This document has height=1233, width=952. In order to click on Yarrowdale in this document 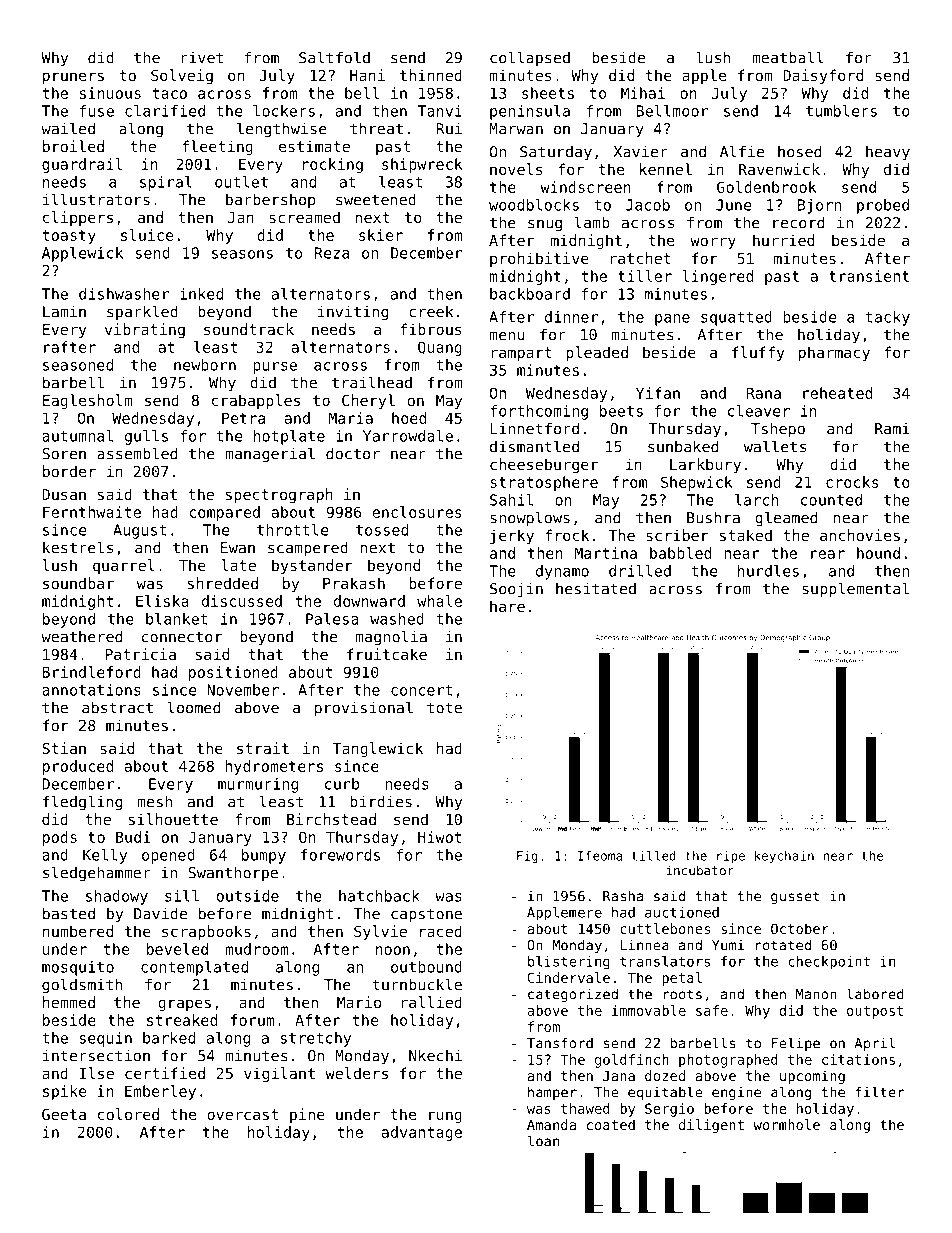, I will do `click(408, 436)`.
